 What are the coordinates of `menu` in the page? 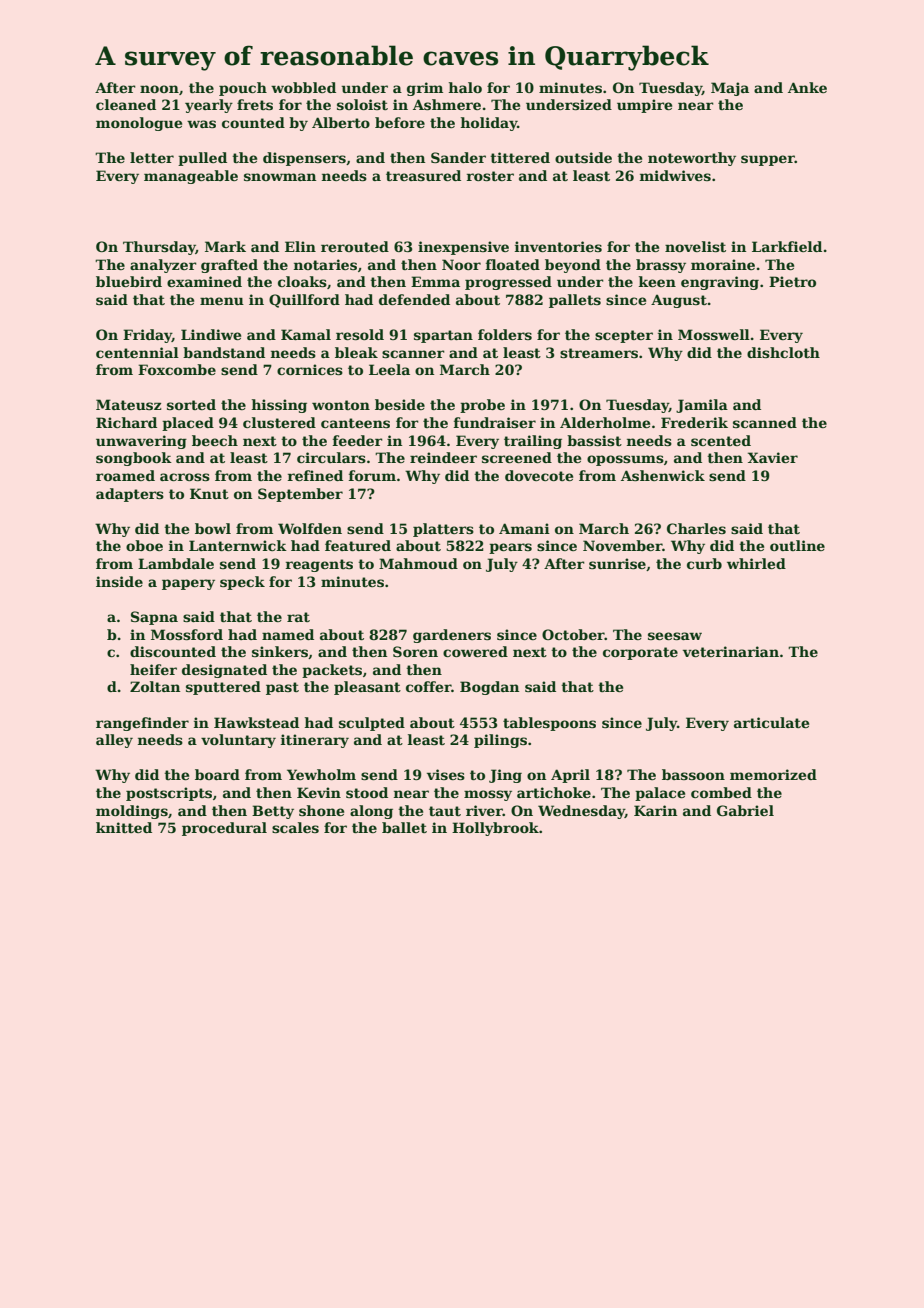 It's located at (222, 301).
